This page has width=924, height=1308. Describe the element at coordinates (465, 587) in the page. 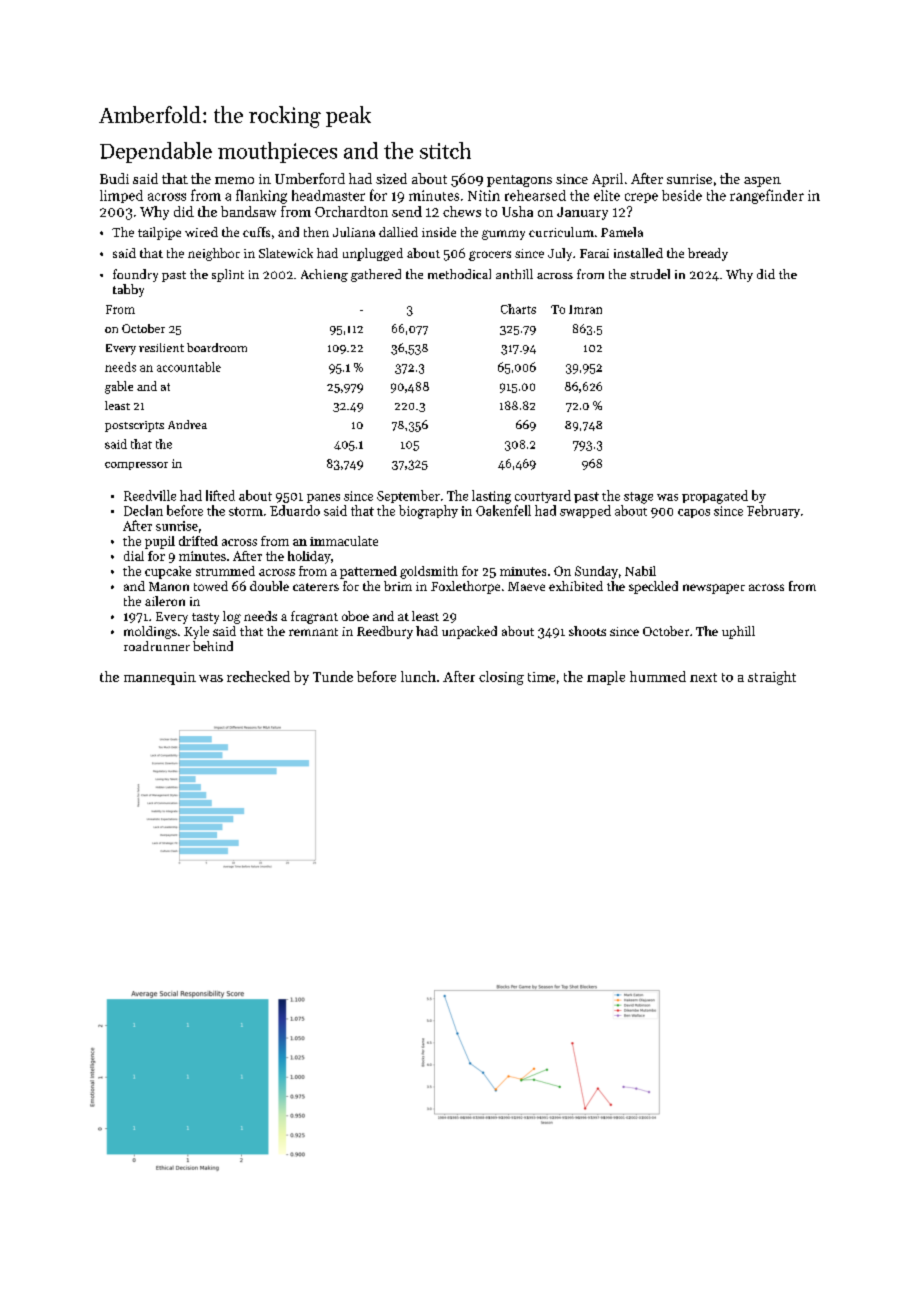

I see `Foxlethorpe` at that location.
